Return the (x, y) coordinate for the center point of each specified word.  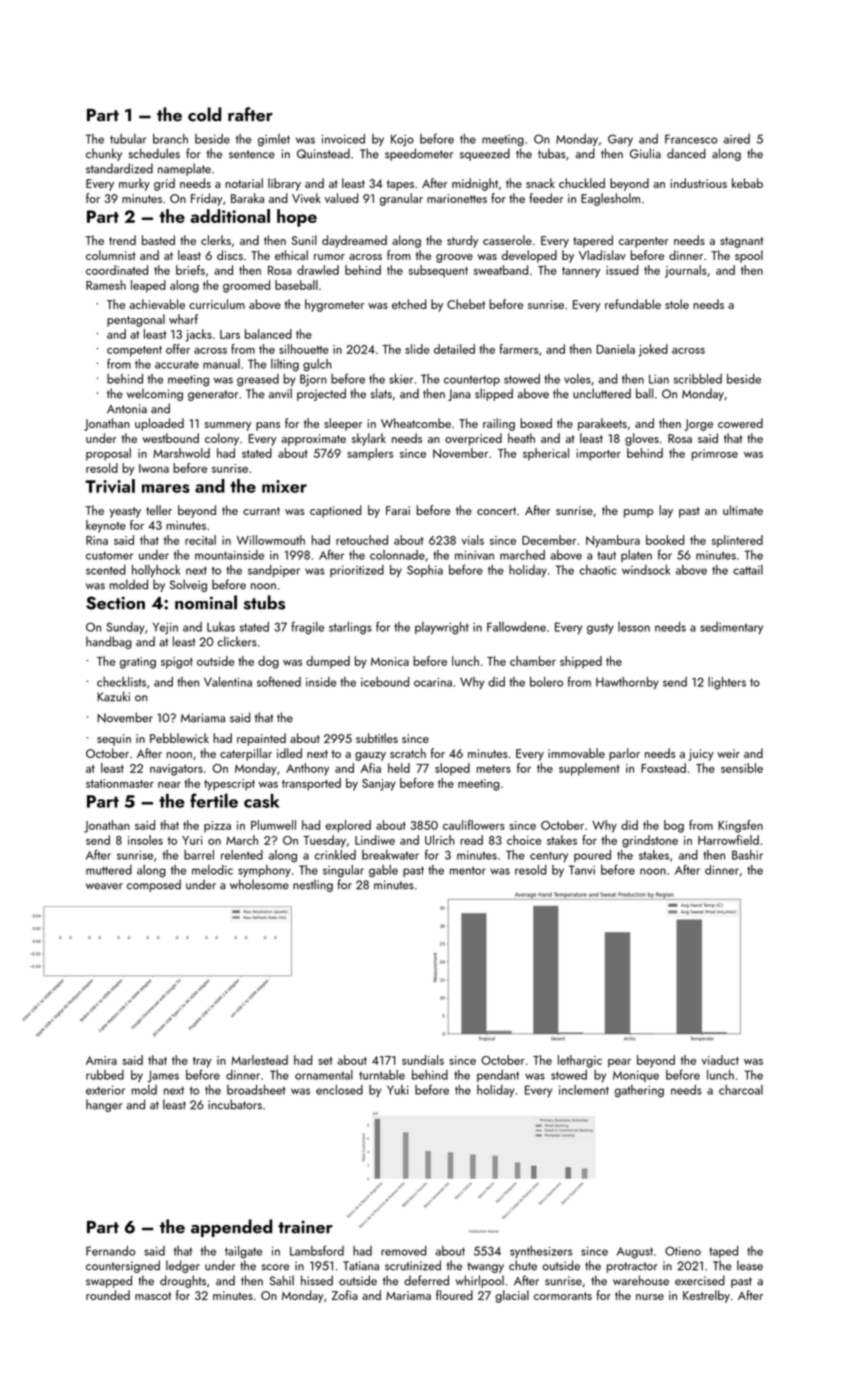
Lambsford (317, 1250)
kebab (747, 183)
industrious (699, 183)
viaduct (720, 1060)
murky (134, 184)
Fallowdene (516, 627)
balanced (268, 334)
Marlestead (259, 1060)
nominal (206, 602)
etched (409, 304)
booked (665, 540)
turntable (382, 1075)
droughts (183, 1281)
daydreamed (354, 241)
